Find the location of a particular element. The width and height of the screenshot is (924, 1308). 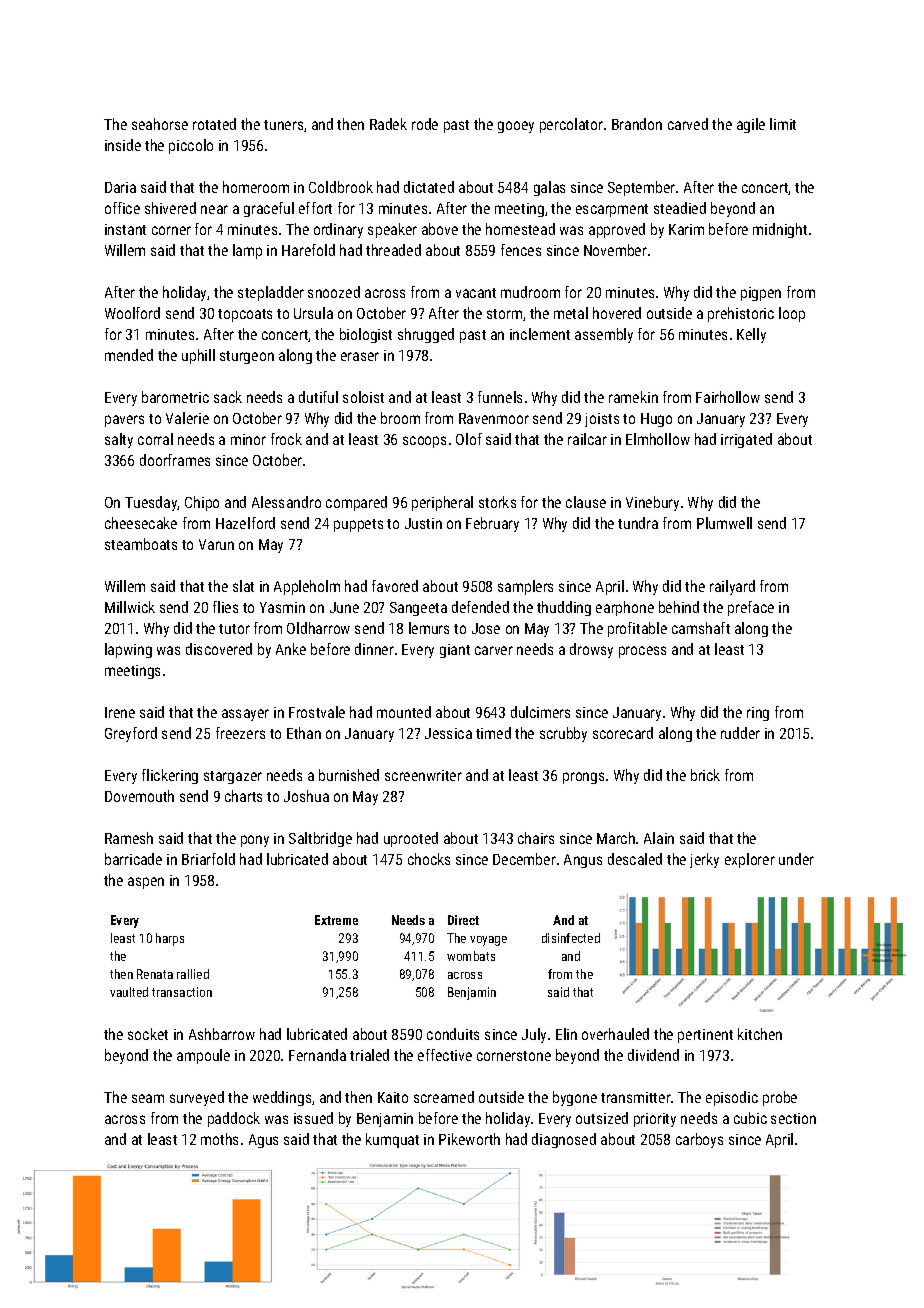

Dovemouth is located at coordinates (139, 796).
